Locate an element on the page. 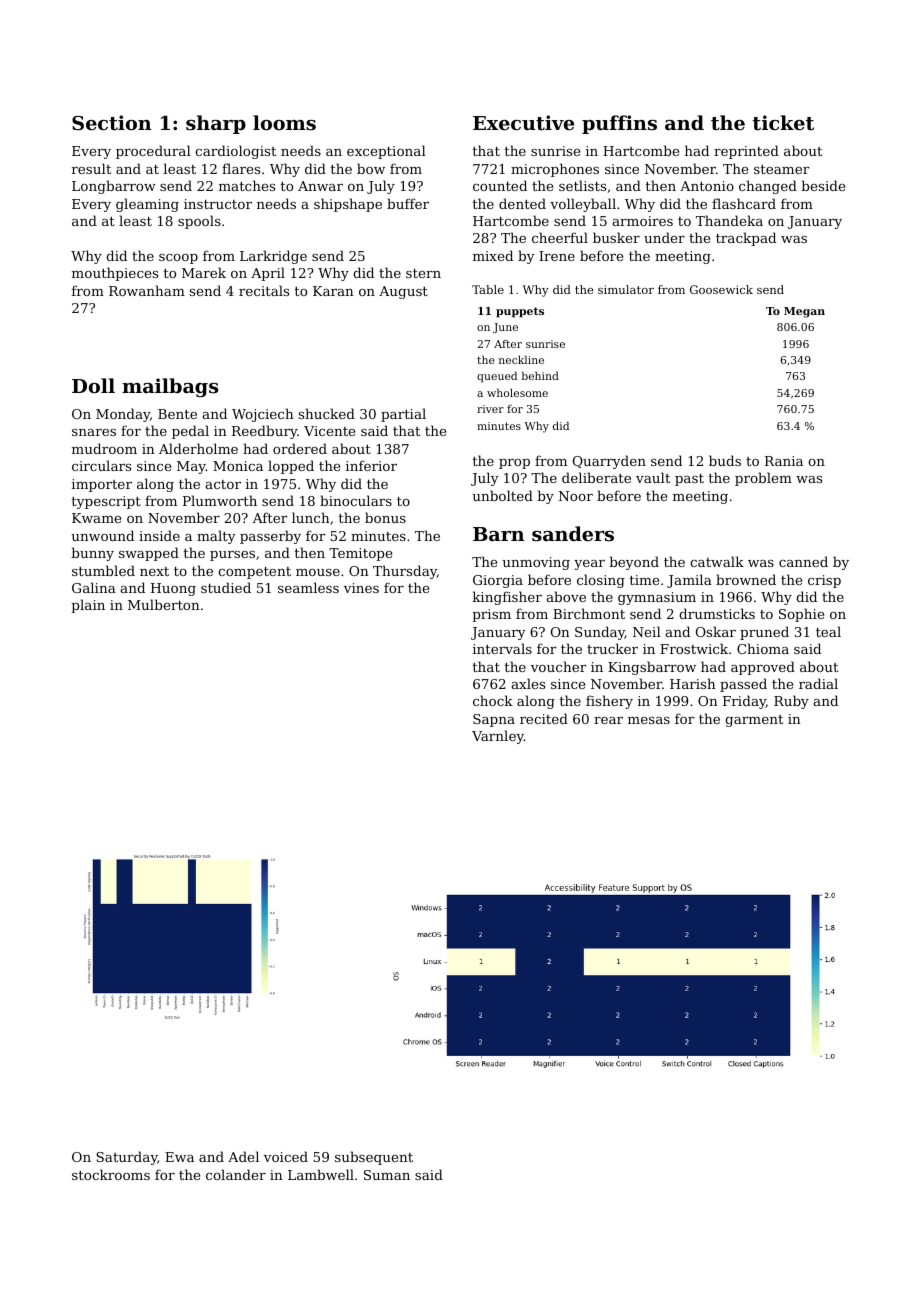 The width and height of the document is (924, 1308). volleyball is located at coordinates (583, 205).
